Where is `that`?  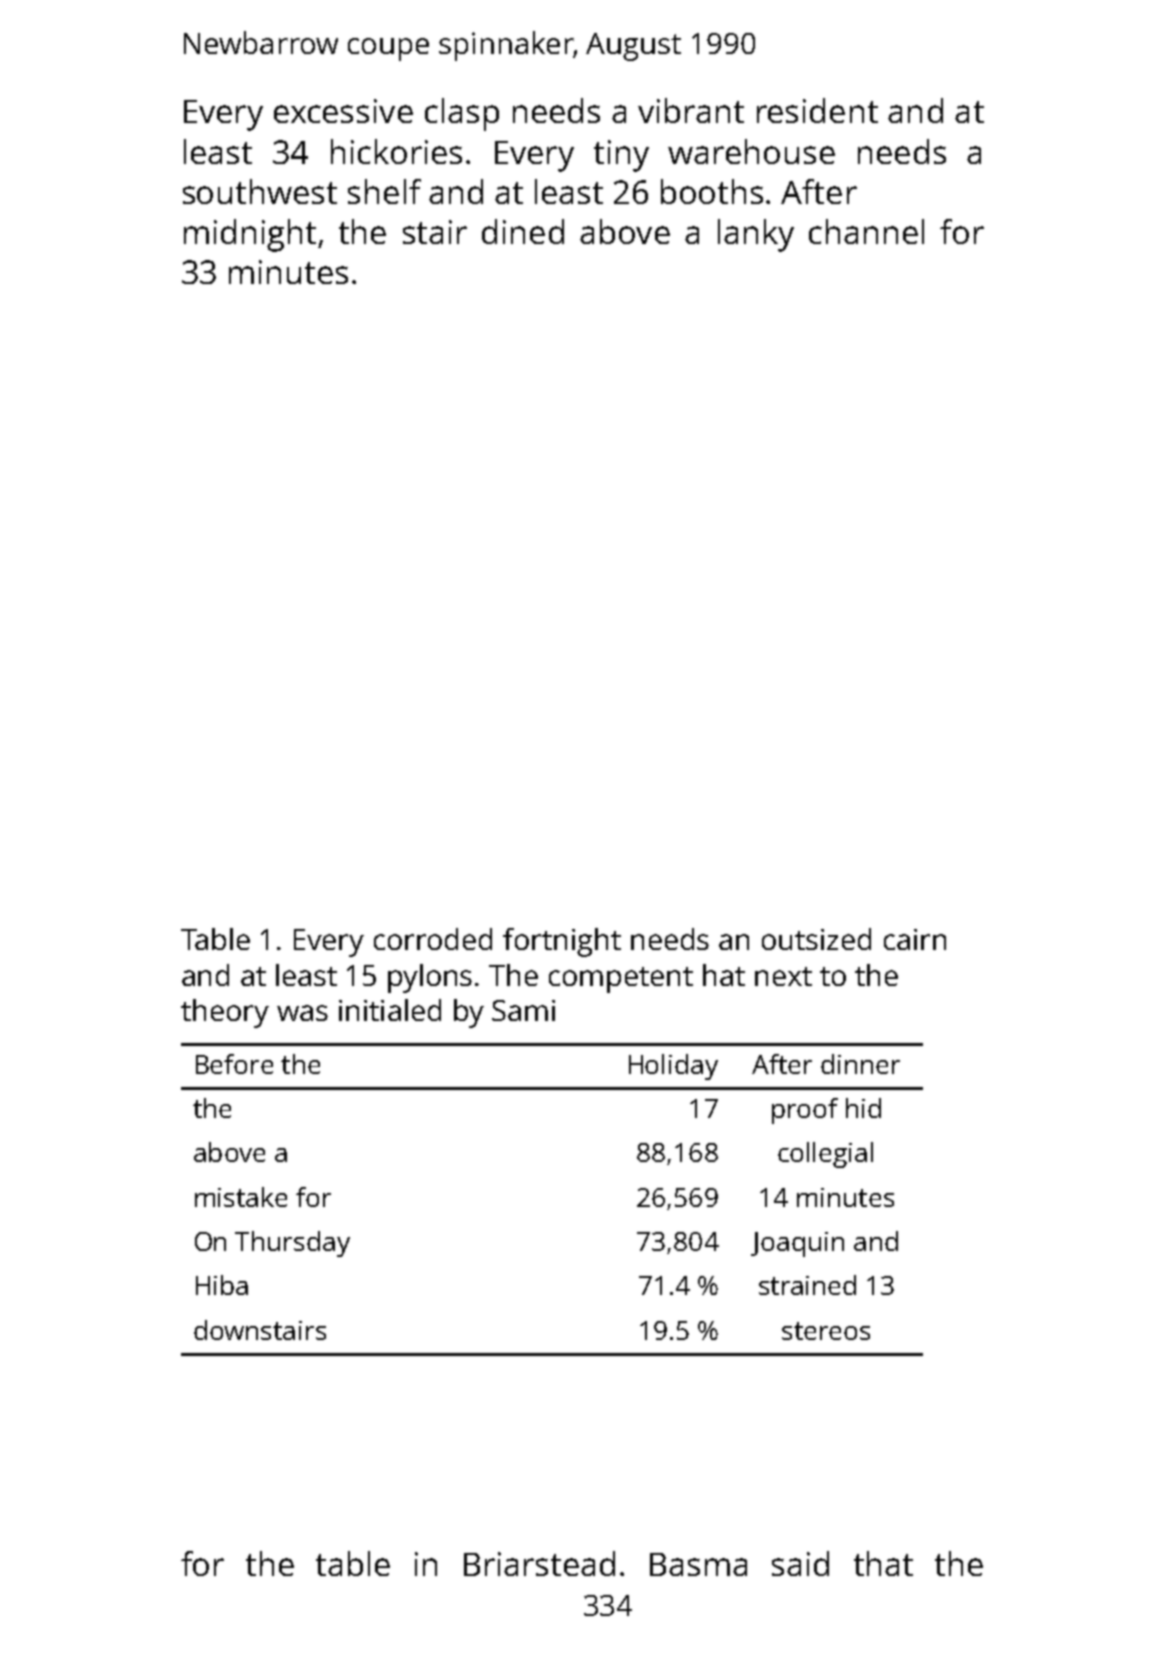 that is located at coordinates (883, 1563).
